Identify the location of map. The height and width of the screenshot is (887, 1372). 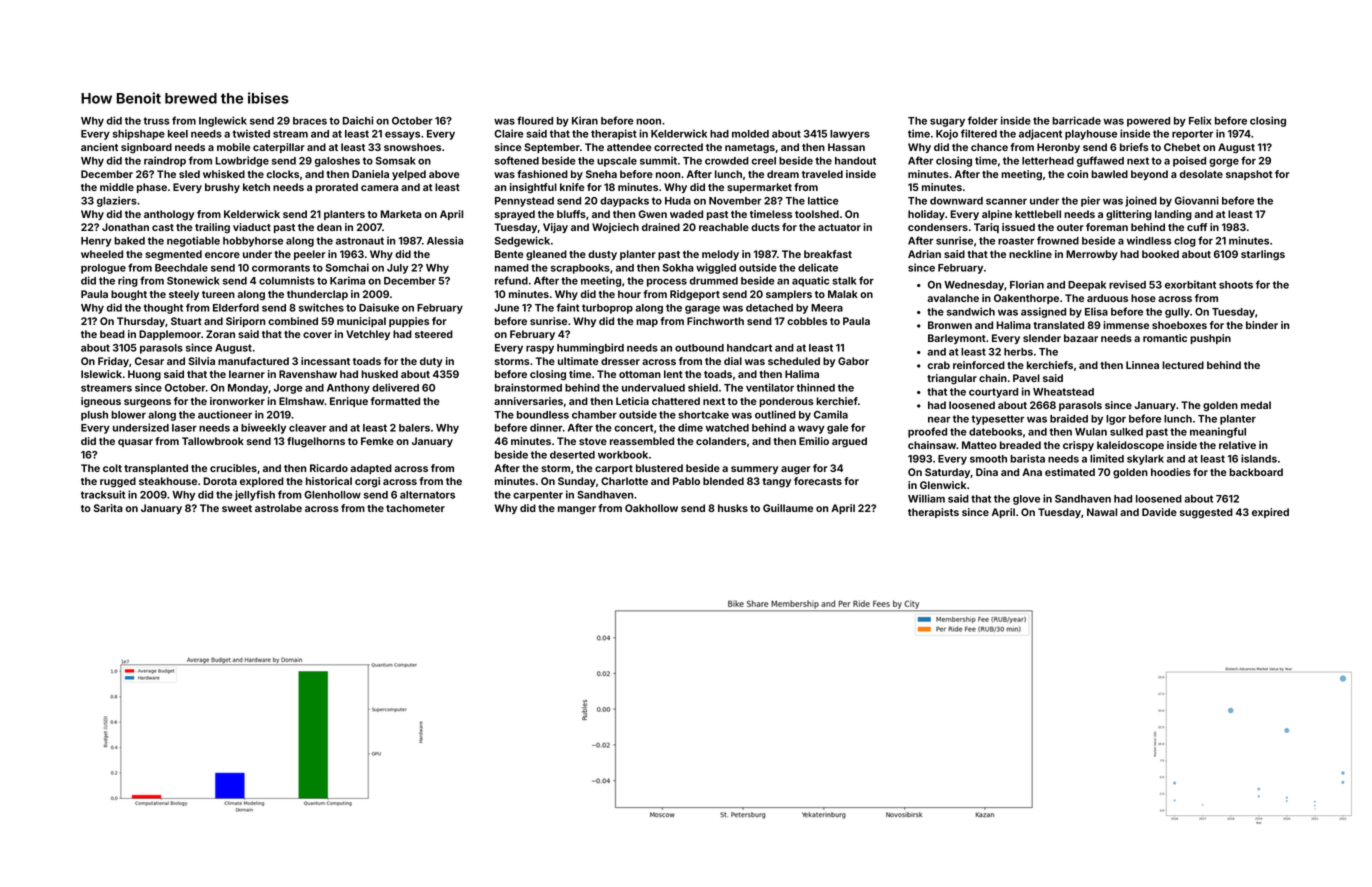
(647, 323).
